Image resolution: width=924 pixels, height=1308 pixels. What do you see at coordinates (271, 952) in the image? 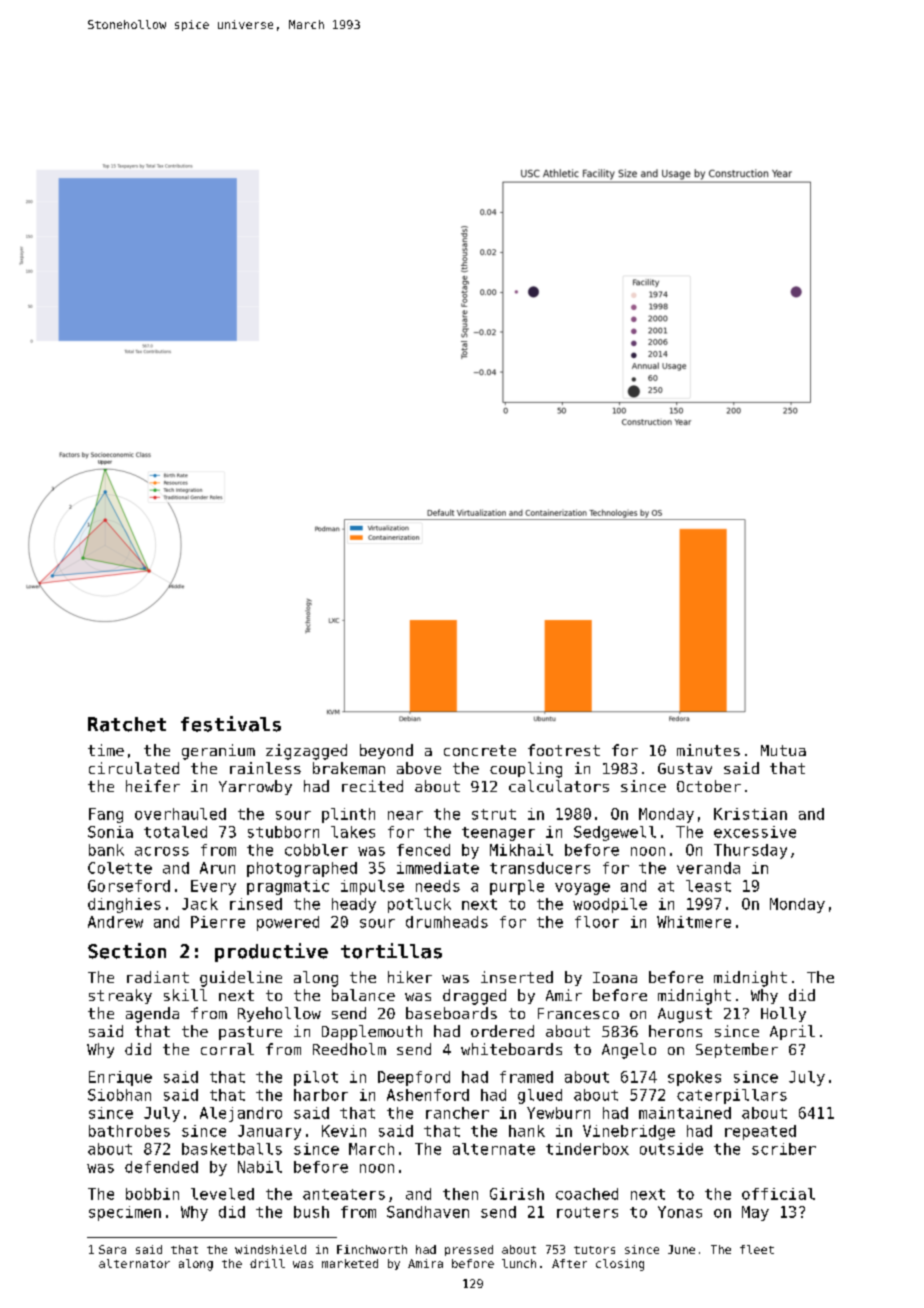
I see `productive` at bounding box center [271, 952].
